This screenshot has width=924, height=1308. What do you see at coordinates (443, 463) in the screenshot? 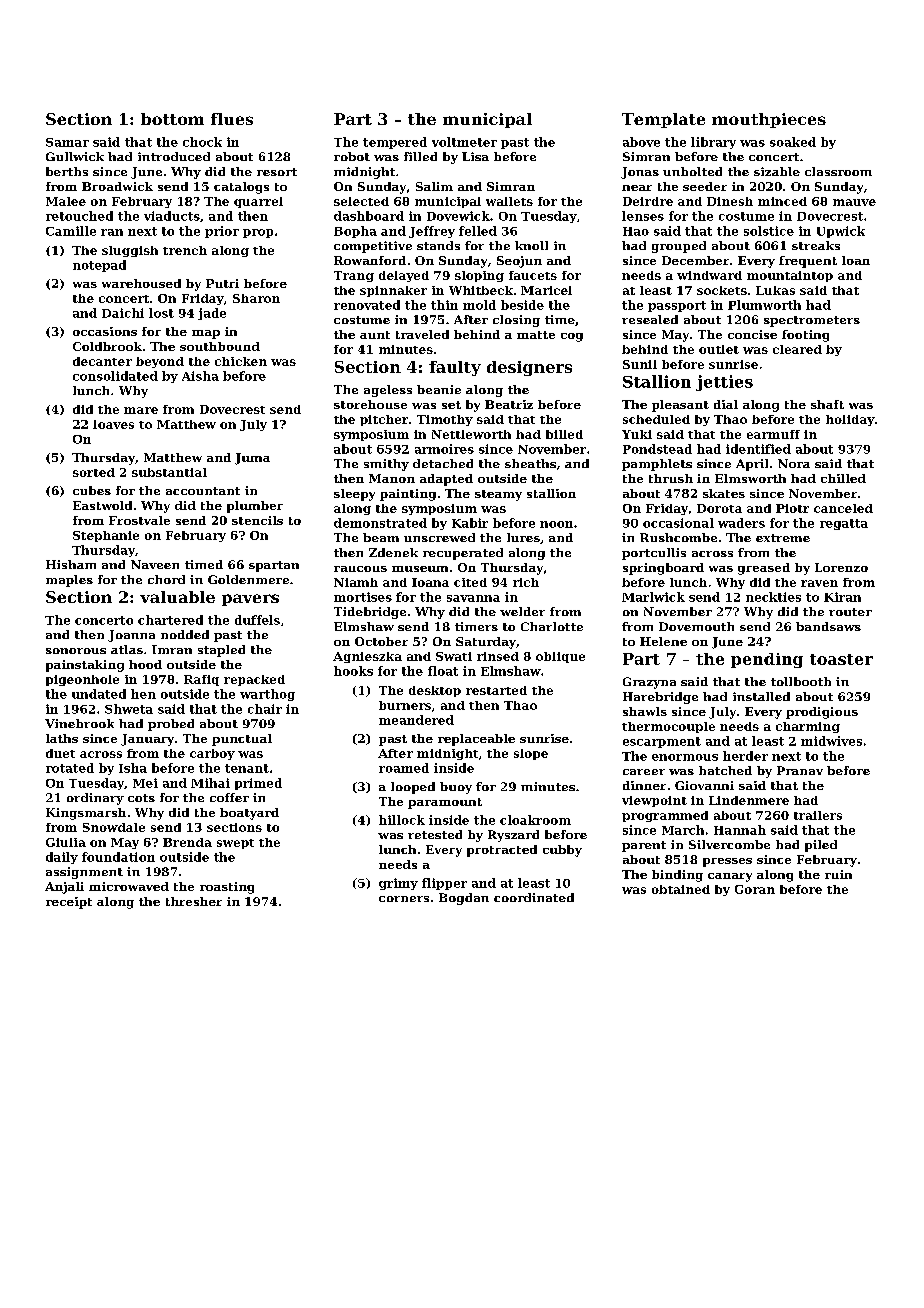
I see `detached` at bounding box center [443, 463].
